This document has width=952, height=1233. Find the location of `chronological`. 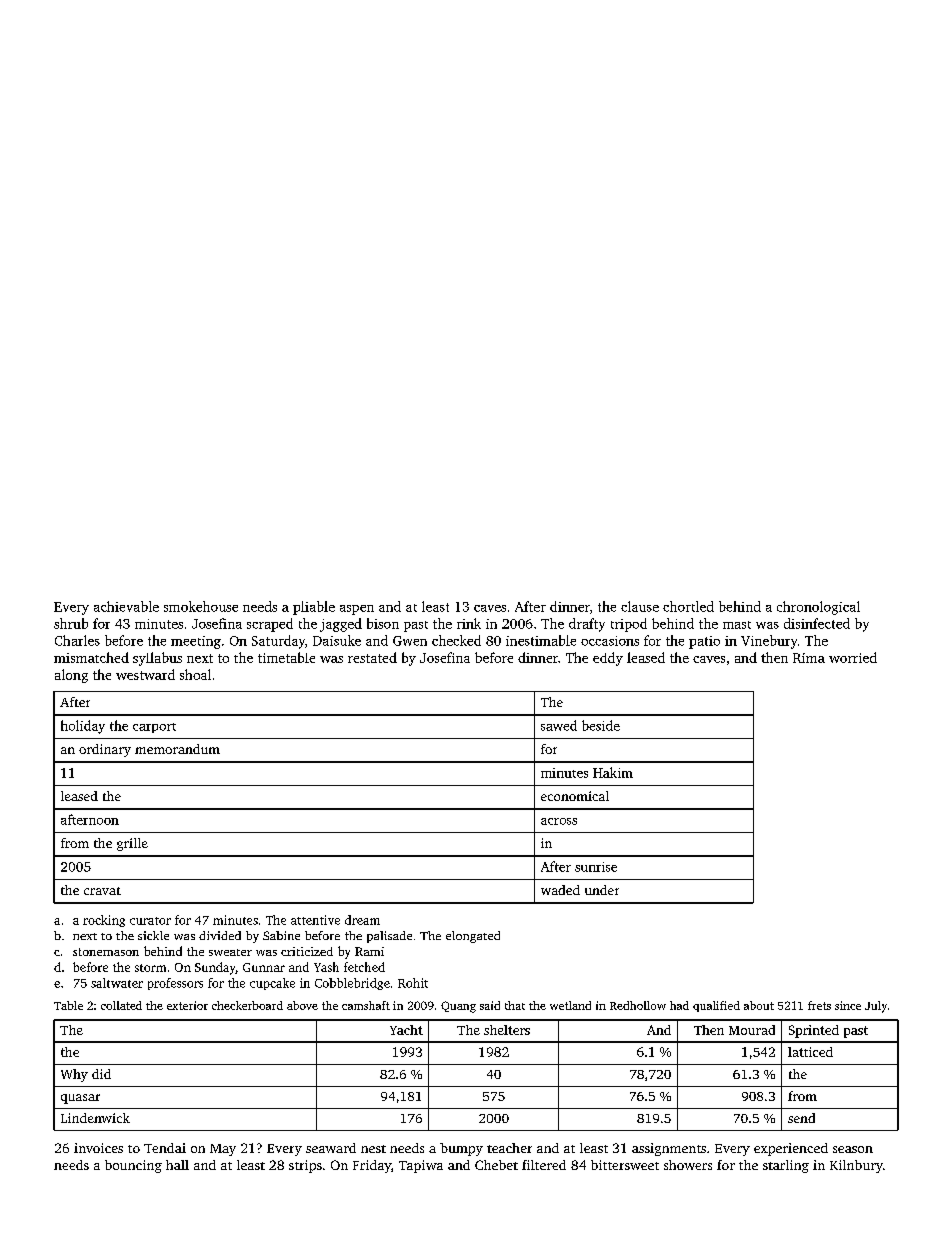

chronological is located at coordinates (818, 608).
